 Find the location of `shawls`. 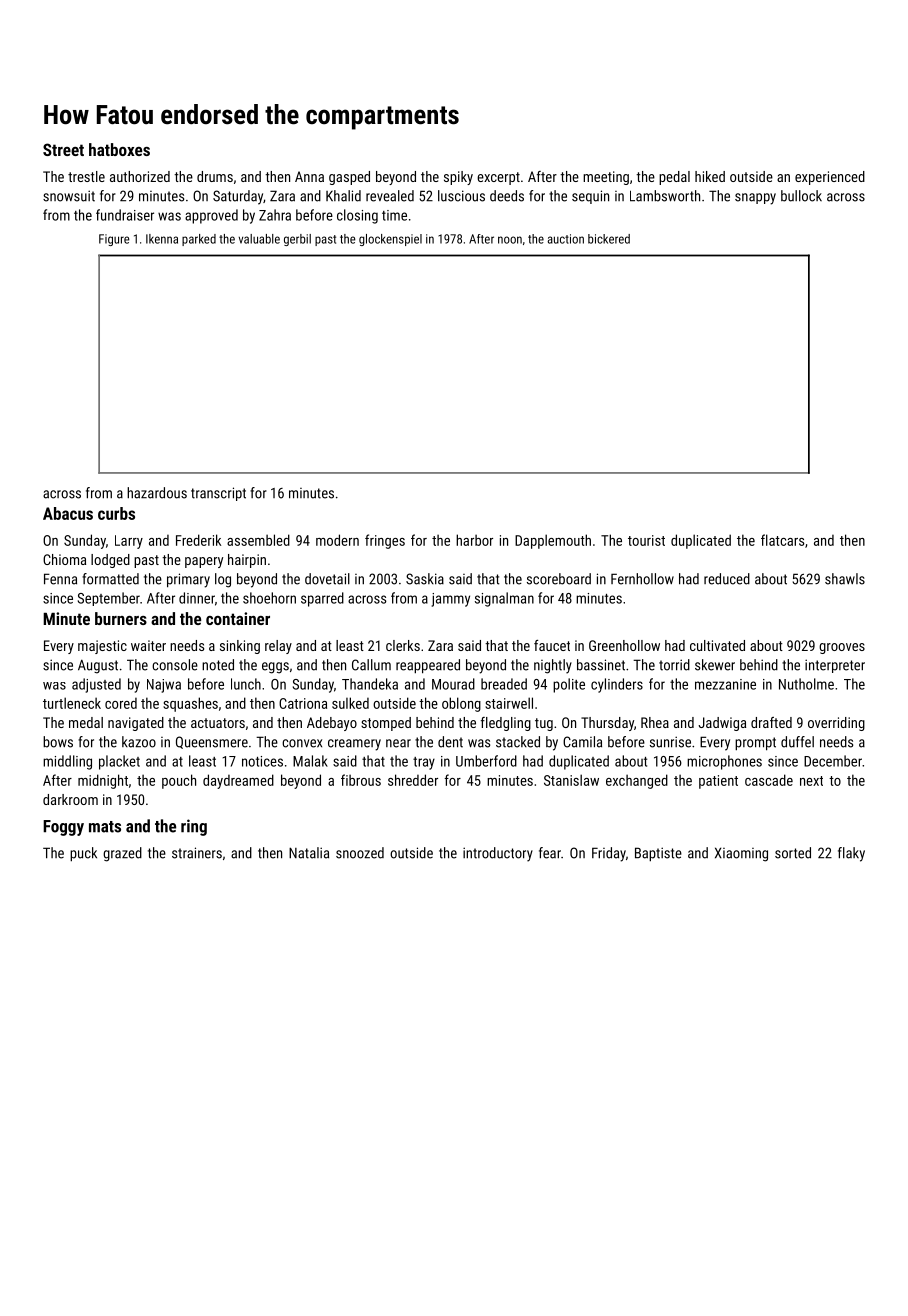

shawls is located at coordinates (845, 579).
